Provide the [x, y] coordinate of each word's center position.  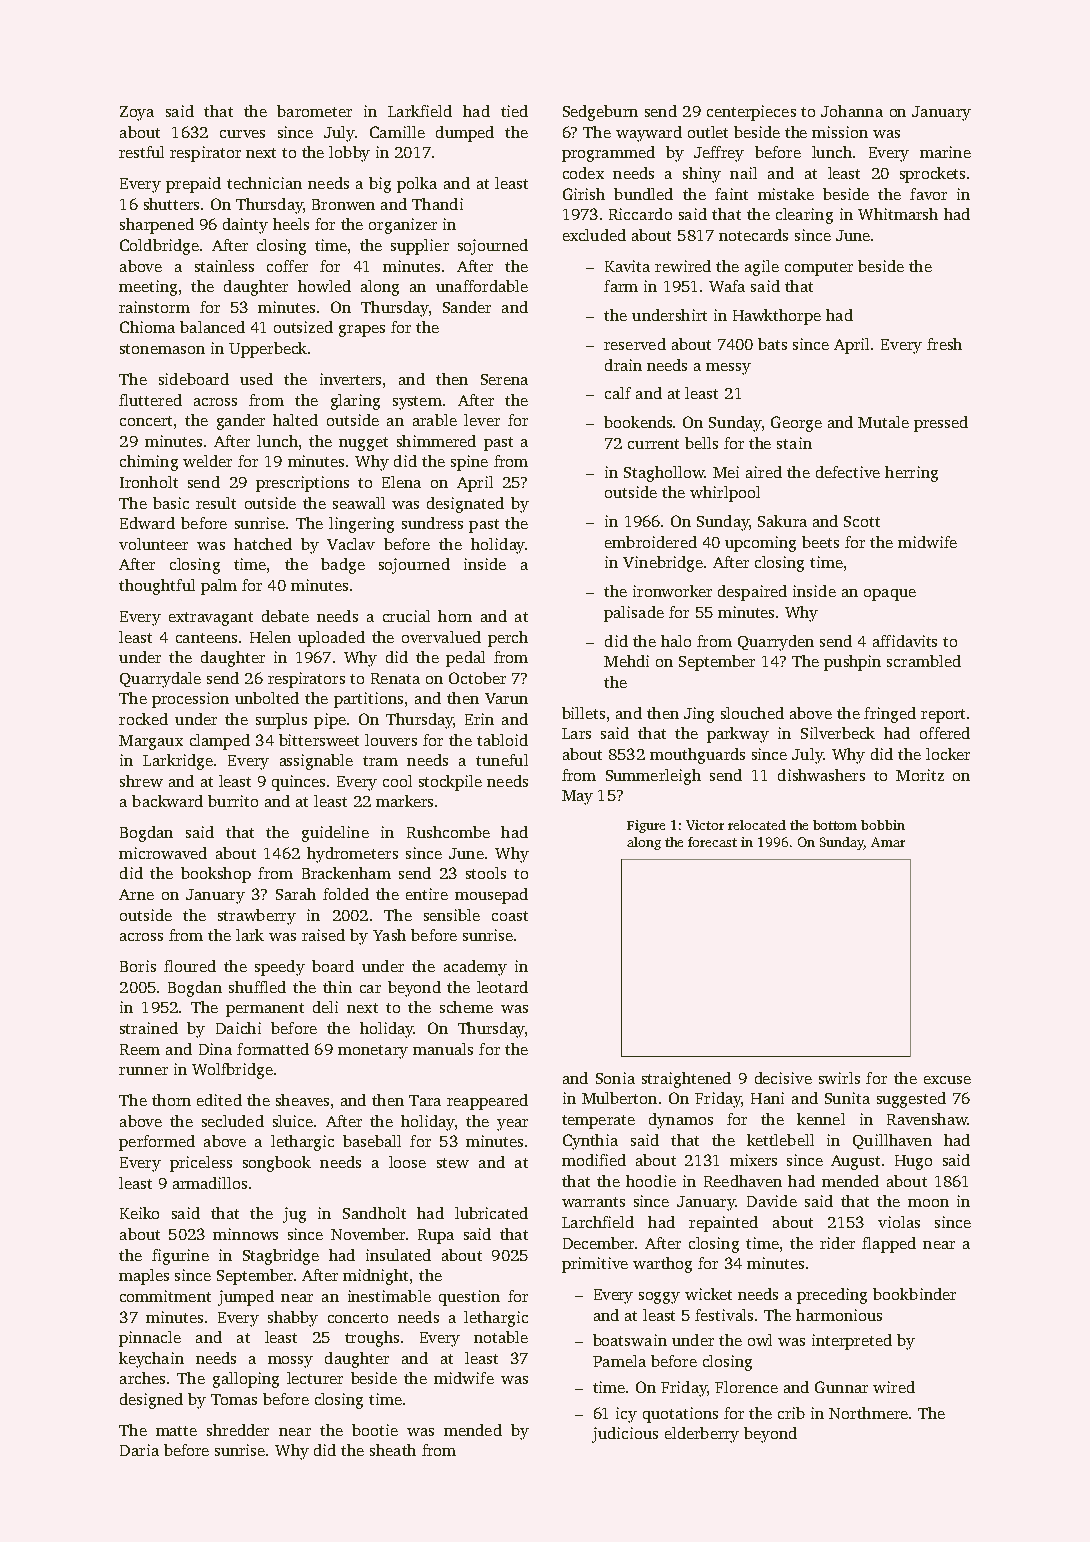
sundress [432, 523]
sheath [393, 1450]
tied [514, 111]
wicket [708, 1294]
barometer [314, 111]
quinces [298, 783]
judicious [625, 1435]
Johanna [852, 111]
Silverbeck [838, 733]
